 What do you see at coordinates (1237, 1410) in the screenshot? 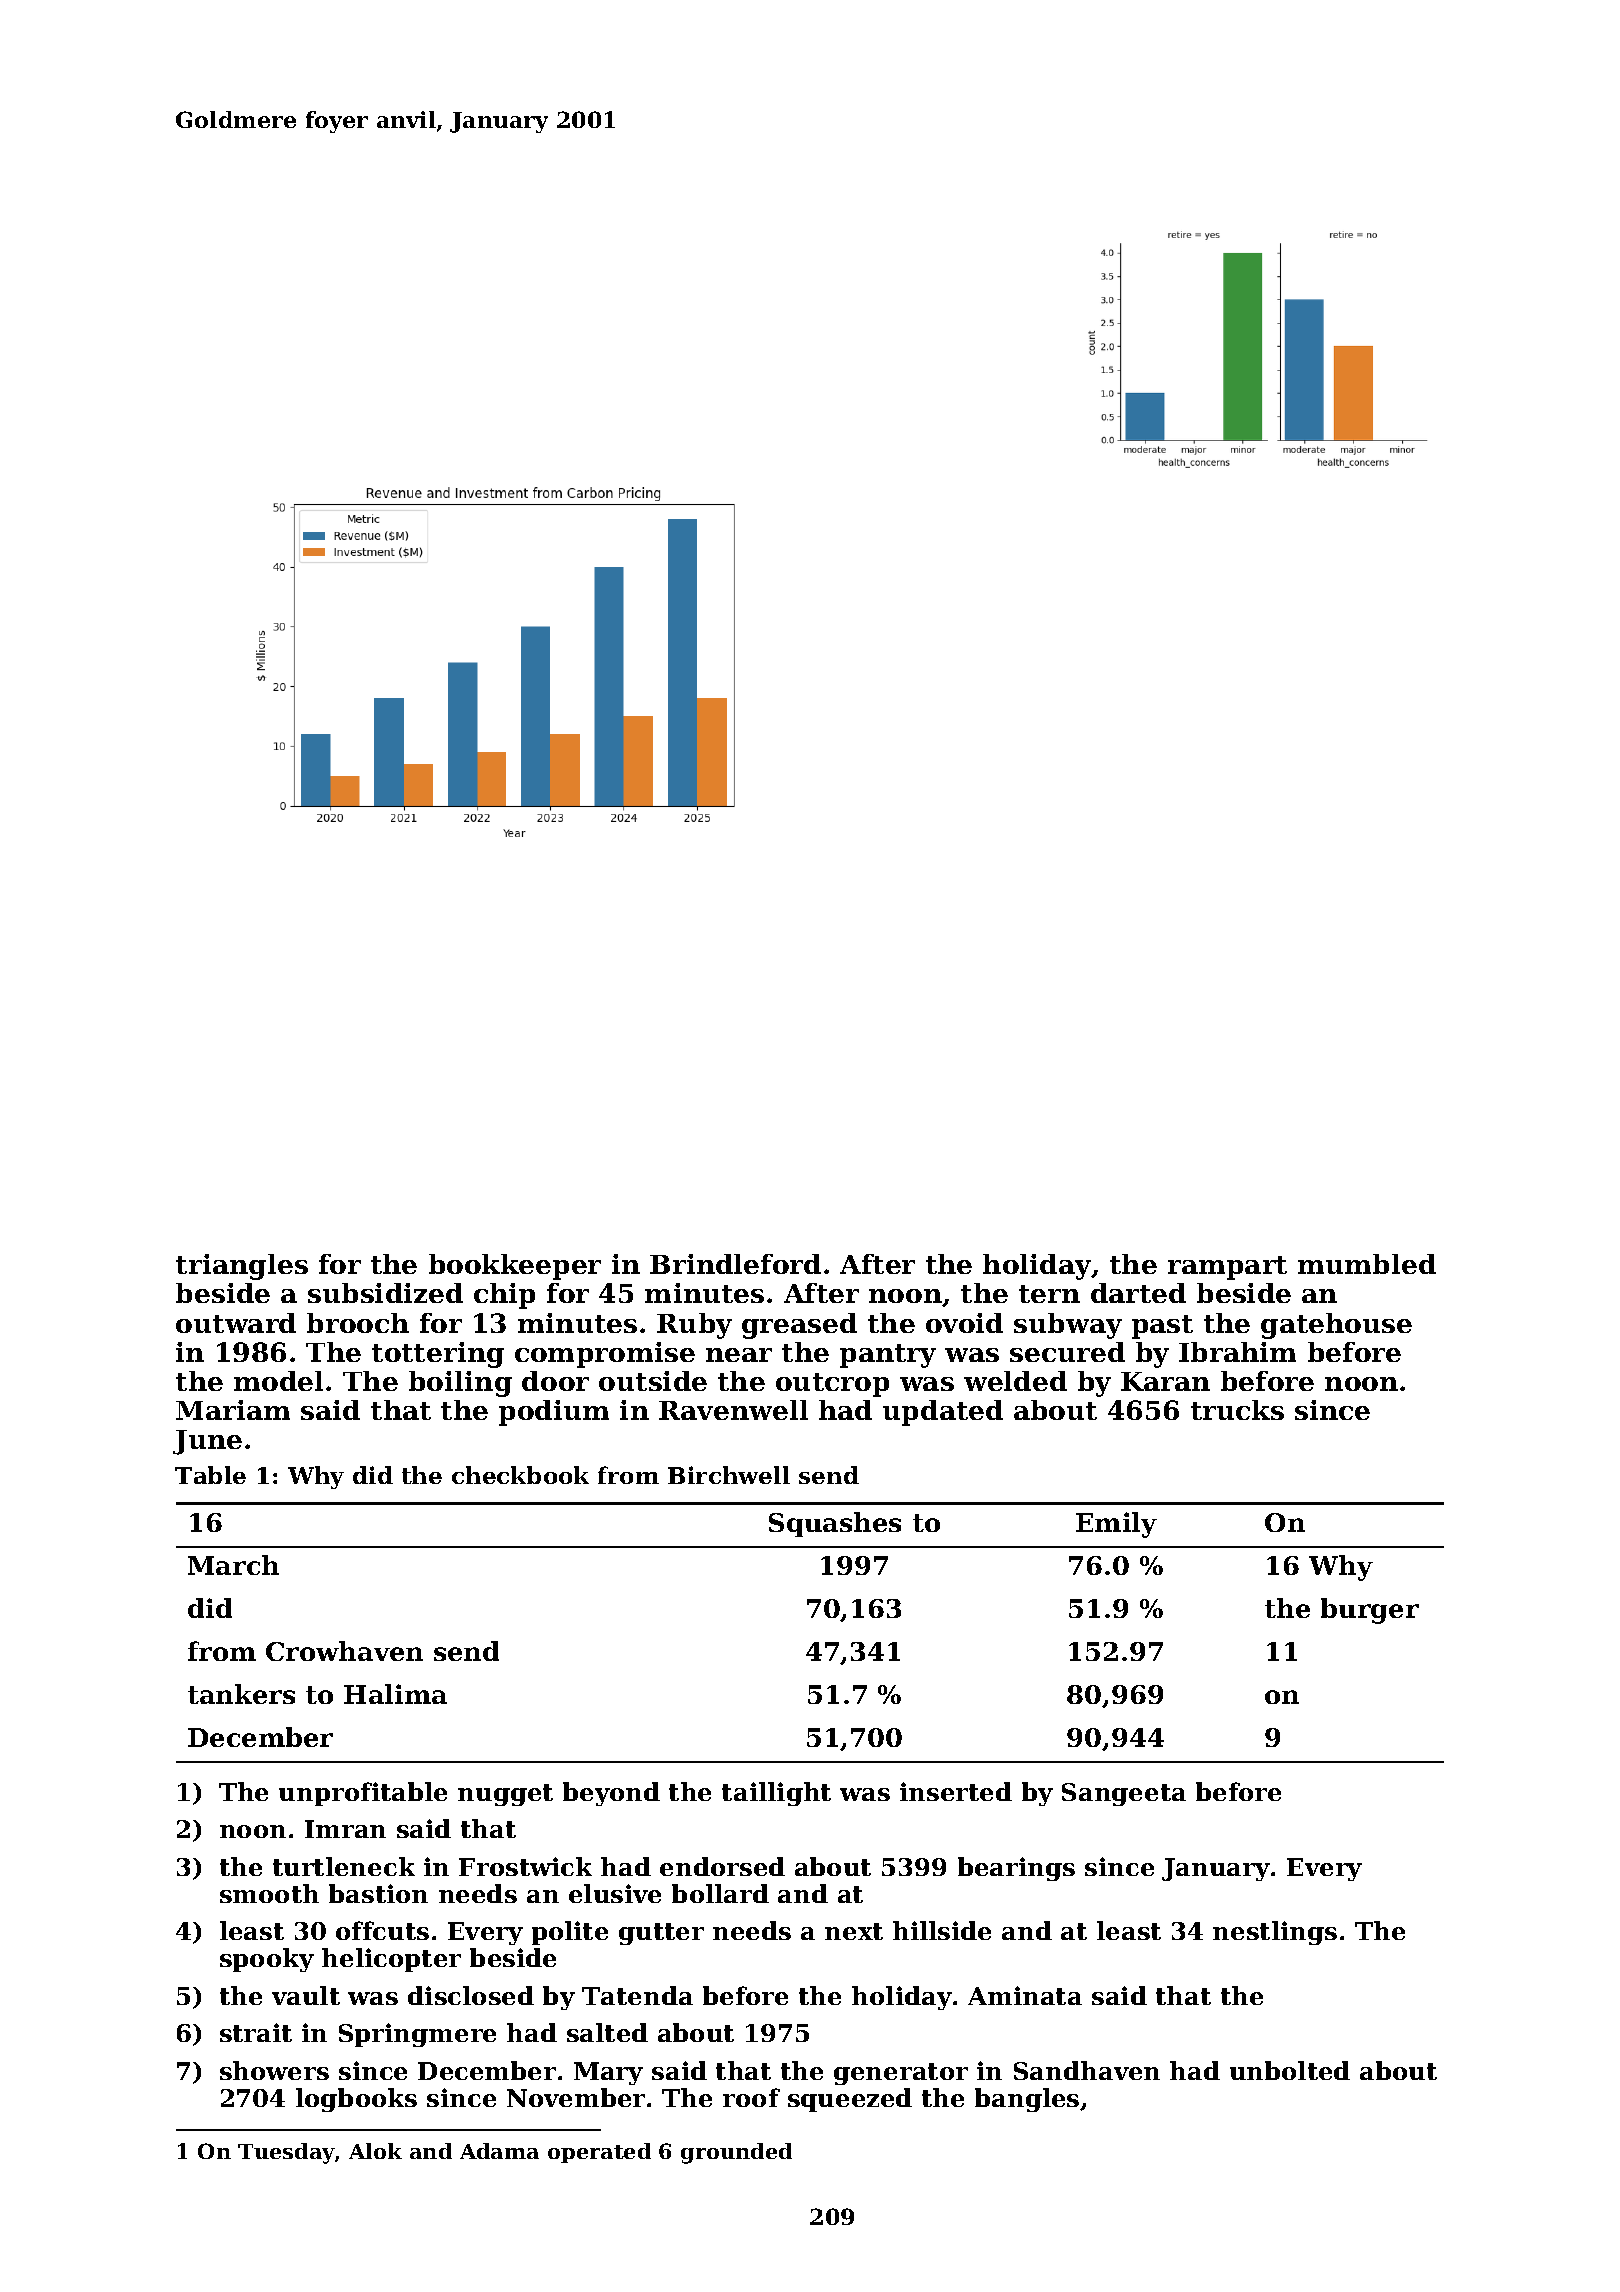
I see `trucks` at bounding box center [1237, 1410].
